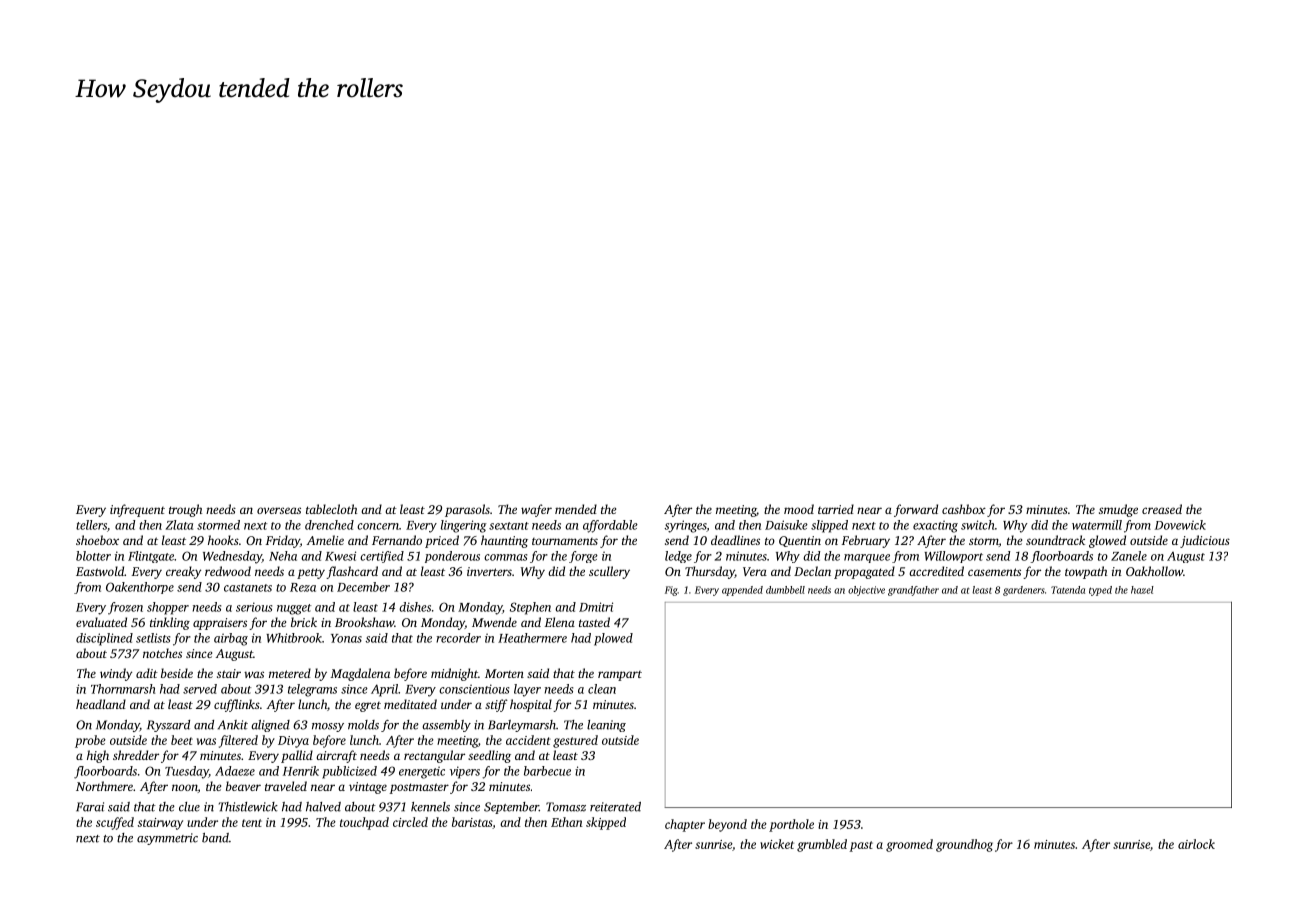  What do you see at coordinates (331, 509) in the image?
I see `tablecloth` at bounding box center [331, 509].
